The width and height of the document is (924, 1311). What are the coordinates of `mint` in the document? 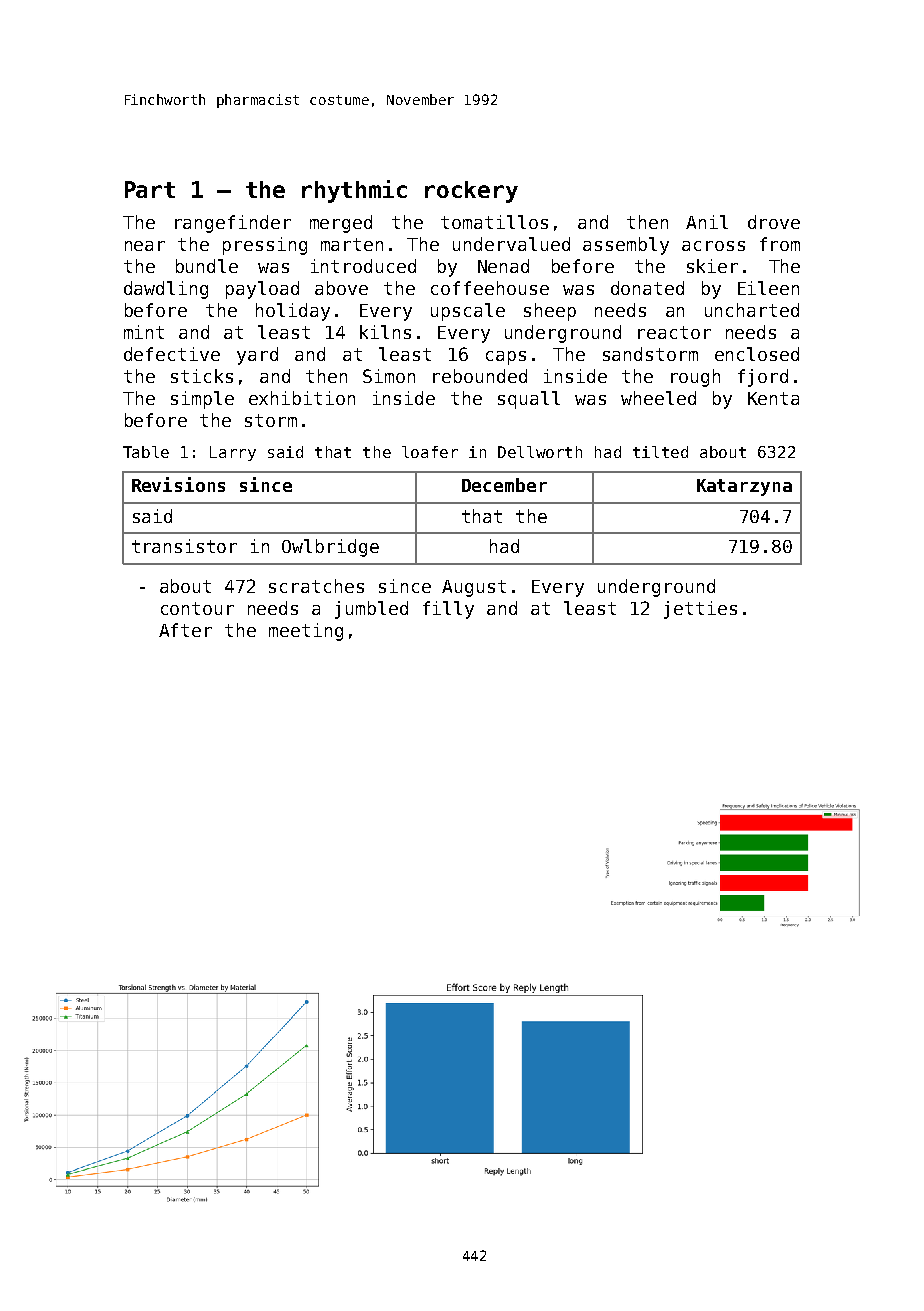 It's located at (144, 332).
